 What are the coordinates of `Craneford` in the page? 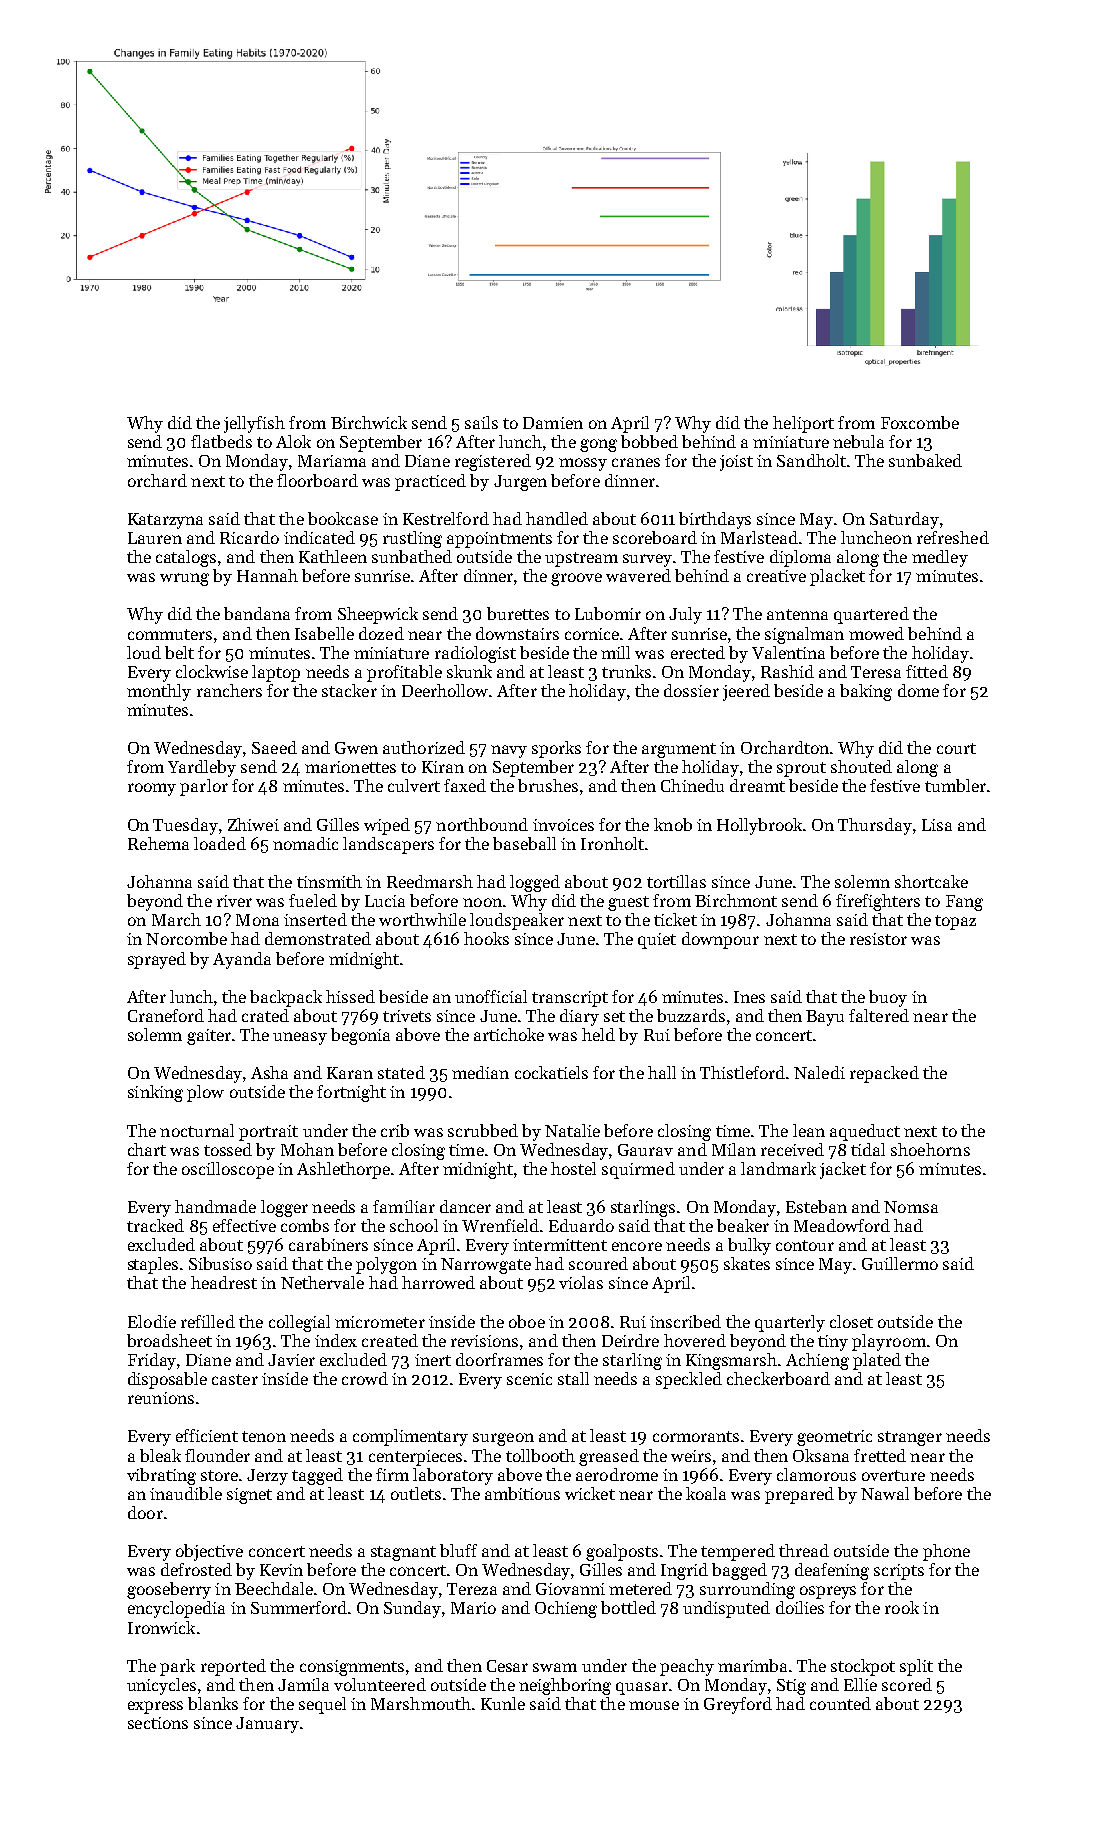 It's located at (166, 1015).
